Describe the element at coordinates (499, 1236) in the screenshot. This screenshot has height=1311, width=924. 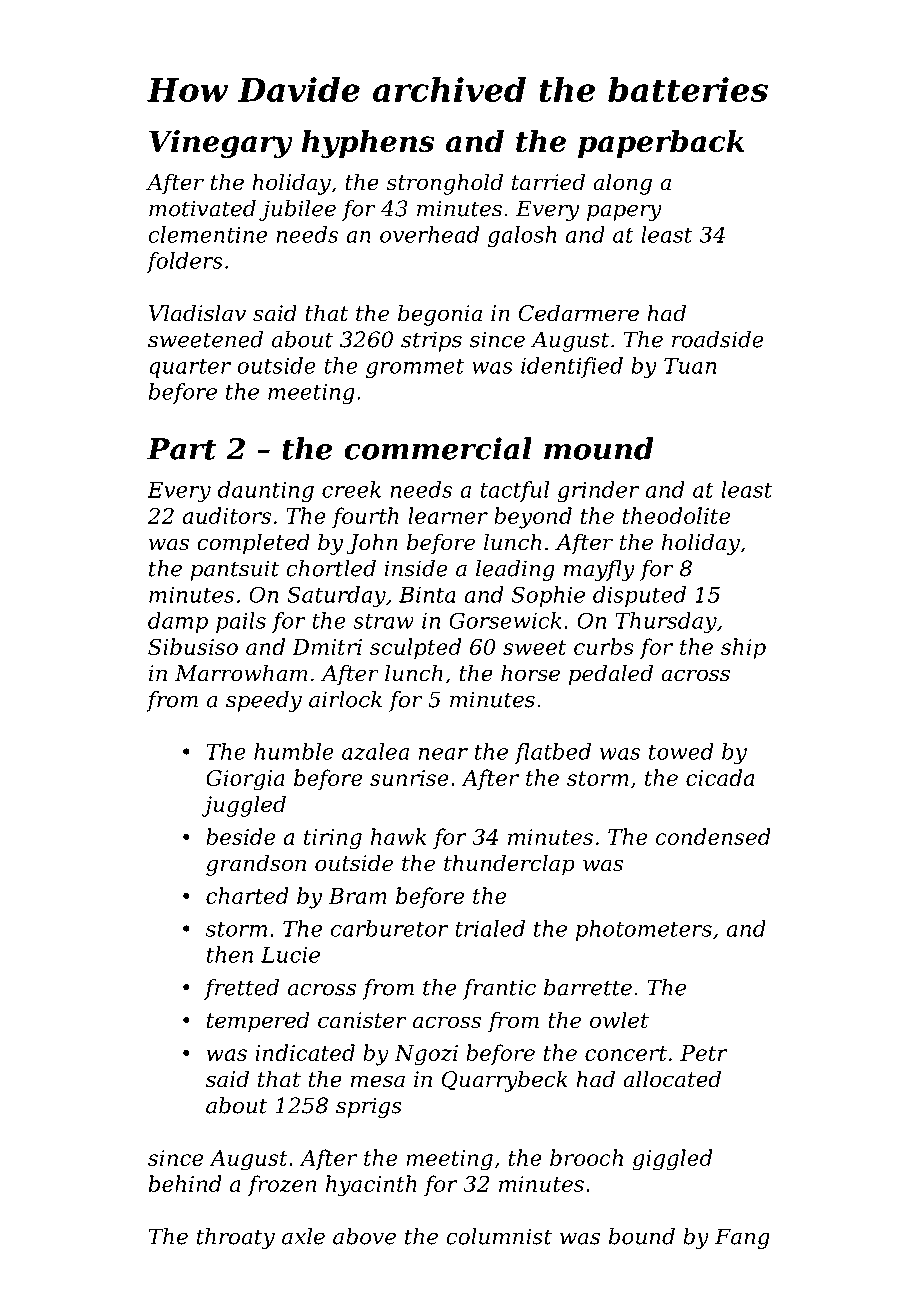
I see `columnist` at that location.
